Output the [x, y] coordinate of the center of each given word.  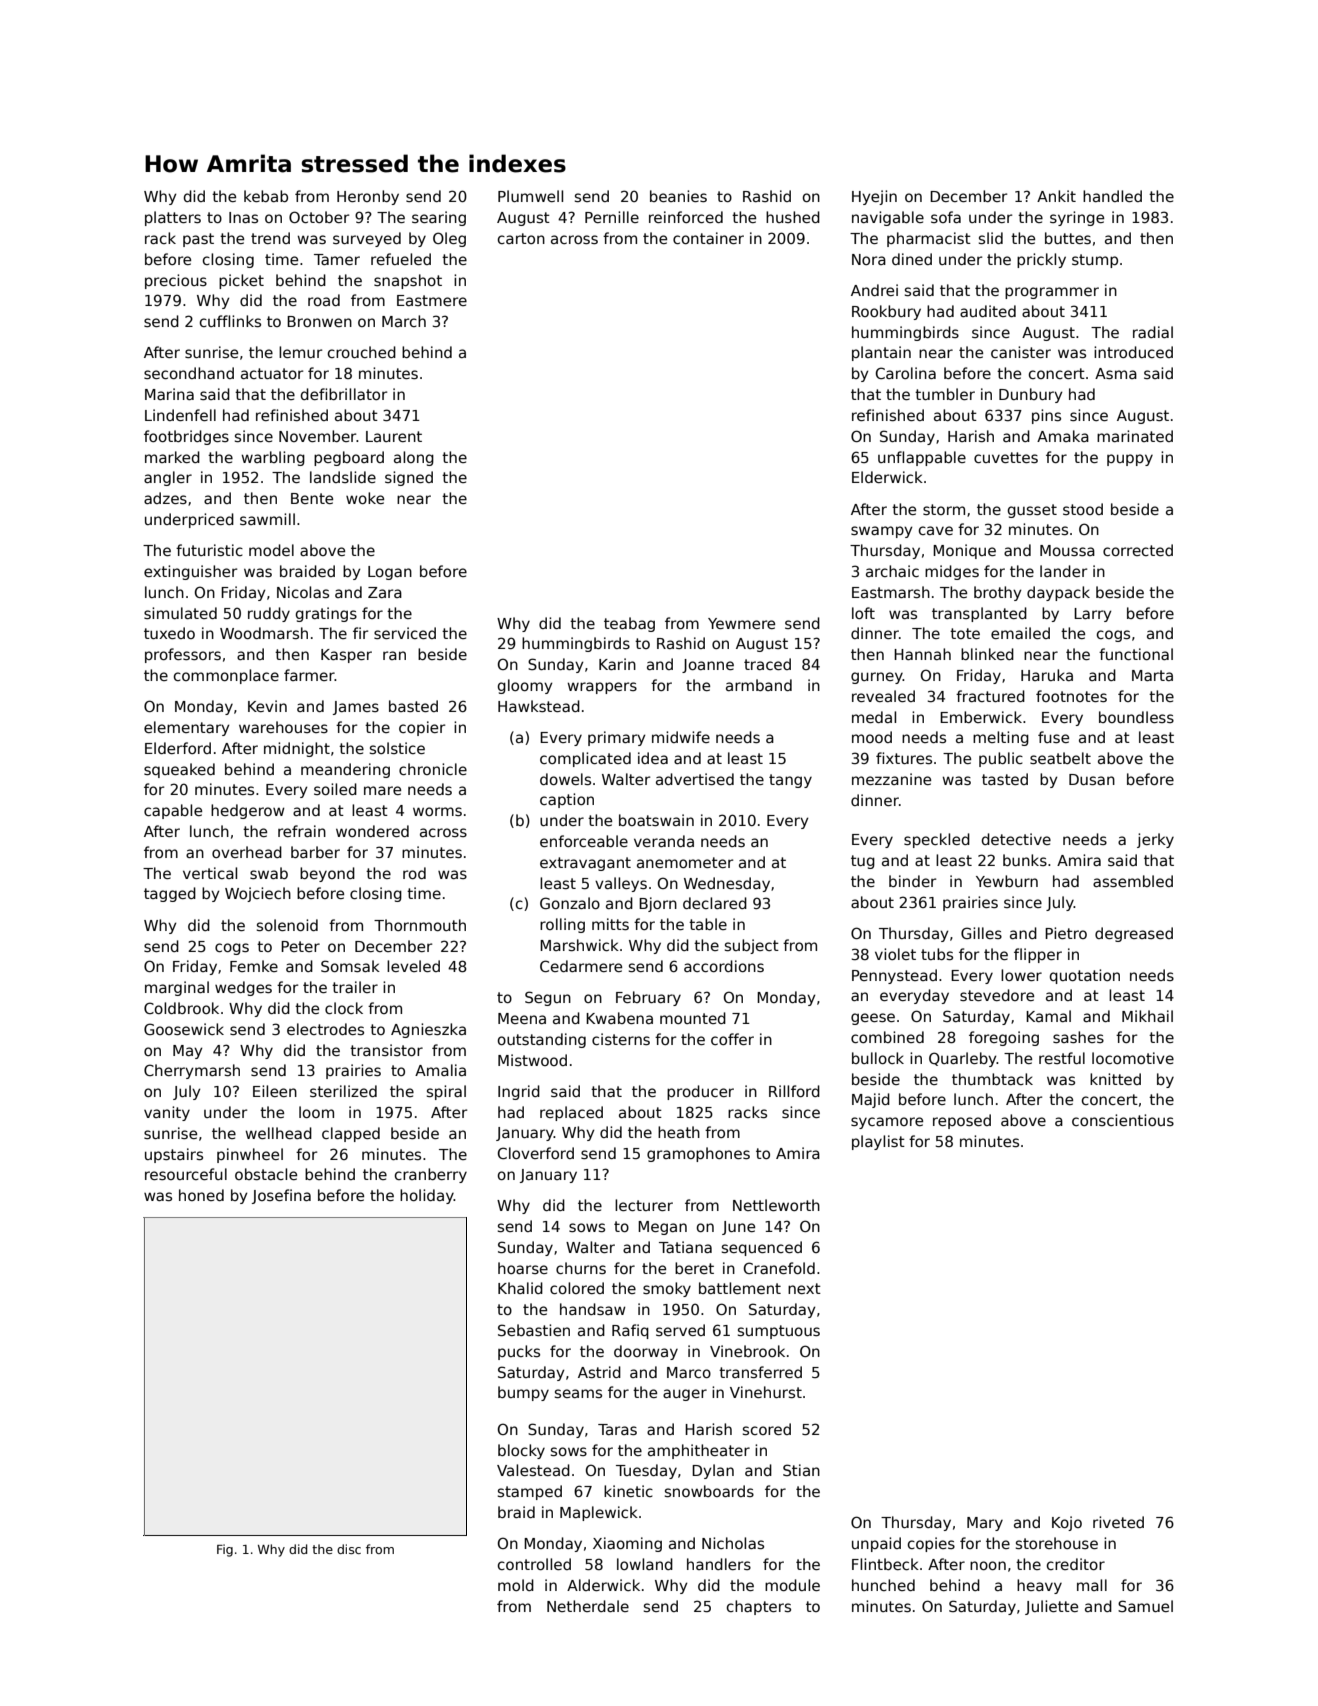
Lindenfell [180, 415]
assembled [1133, 881]
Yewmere [741, 623]
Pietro [1066, 933]
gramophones [698, 1154]
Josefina [281, 1196]
